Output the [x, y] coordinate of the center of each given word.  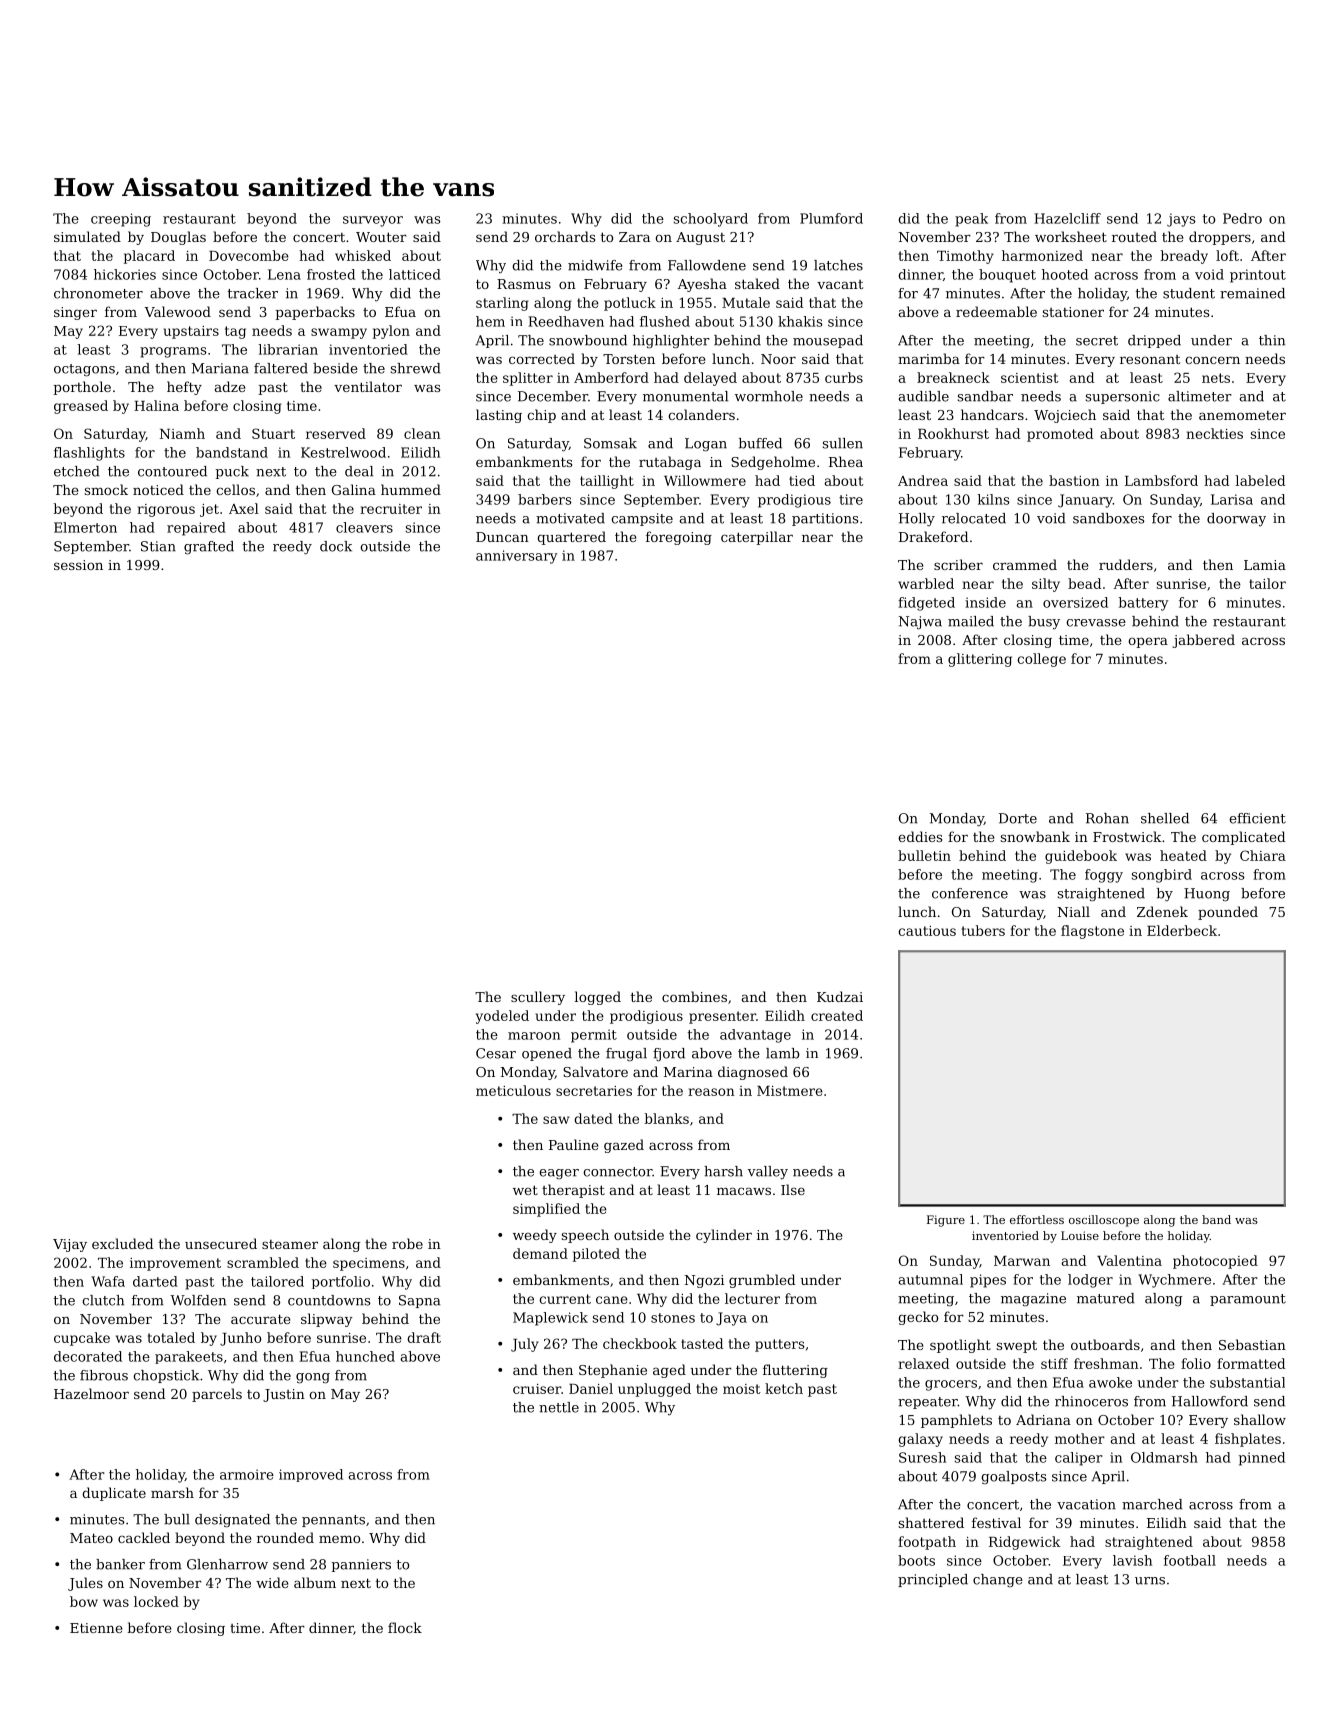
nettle [559, 1407]
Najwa [920, 622]
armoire [247, 1474]
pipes [988, 1281]
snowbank [1035, 836]
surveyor [373, 221]
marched [1152, 1504]
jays [1181, 220]
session [78, 565]
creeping [121, 220]
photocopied [1215, 1262]
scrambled [263, 1262]
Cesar [496, 1053]
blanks [666, 1118]
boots [916, 1560]
